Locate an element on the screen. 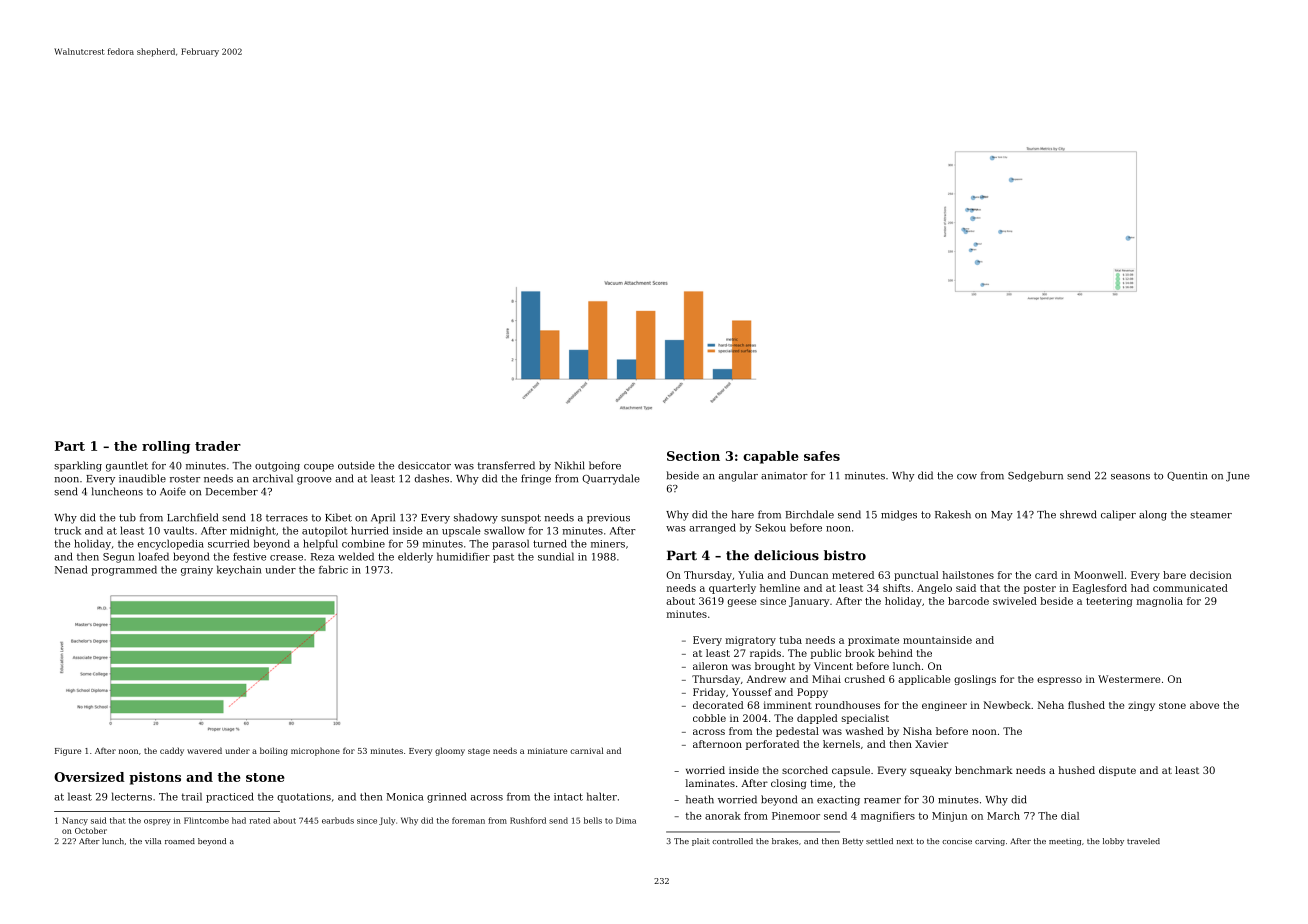 This screenshot has width=1308, height=924. microphone is located at coordinates (315, 751).
